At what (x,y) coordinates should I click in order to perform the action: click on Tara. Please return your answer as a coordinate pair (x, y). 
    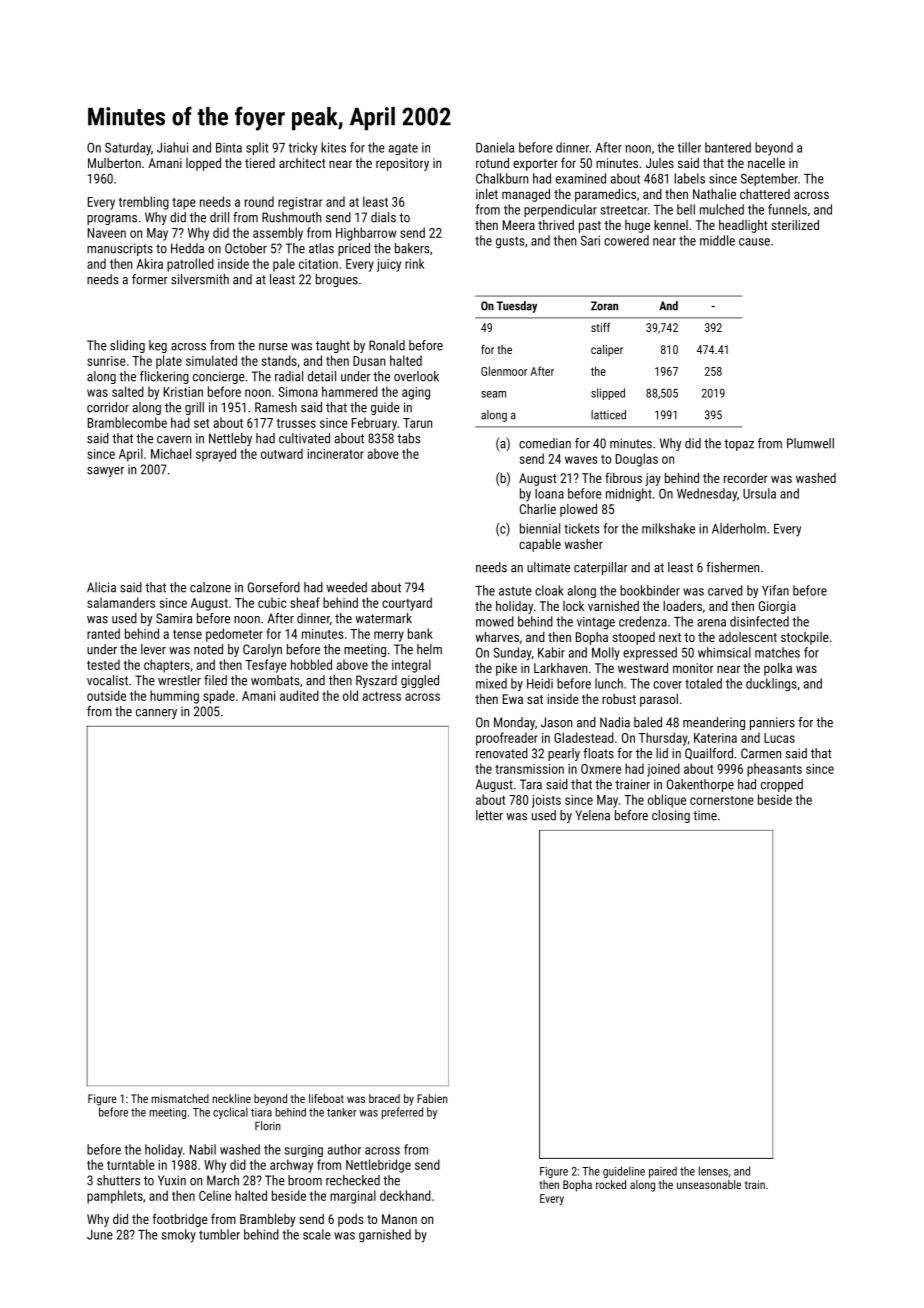
    Looking at the image, I should click on (531, 784).
